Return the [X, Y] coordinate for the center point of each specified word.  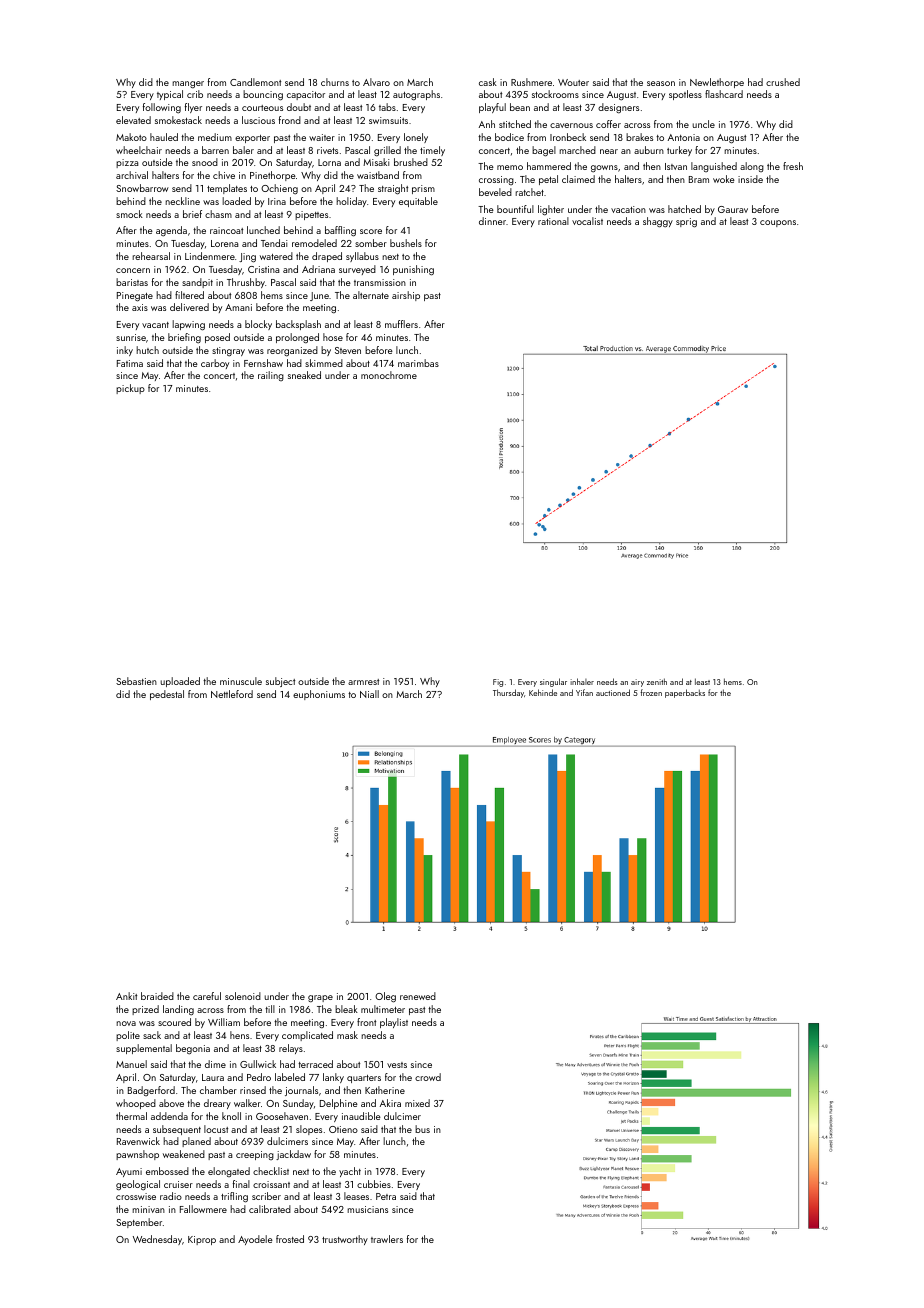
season [661, 83]
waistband [378, 175]
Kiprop [202, 1240]
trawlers [387, 1239]
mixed [417, 1103]
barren [215, 150]
